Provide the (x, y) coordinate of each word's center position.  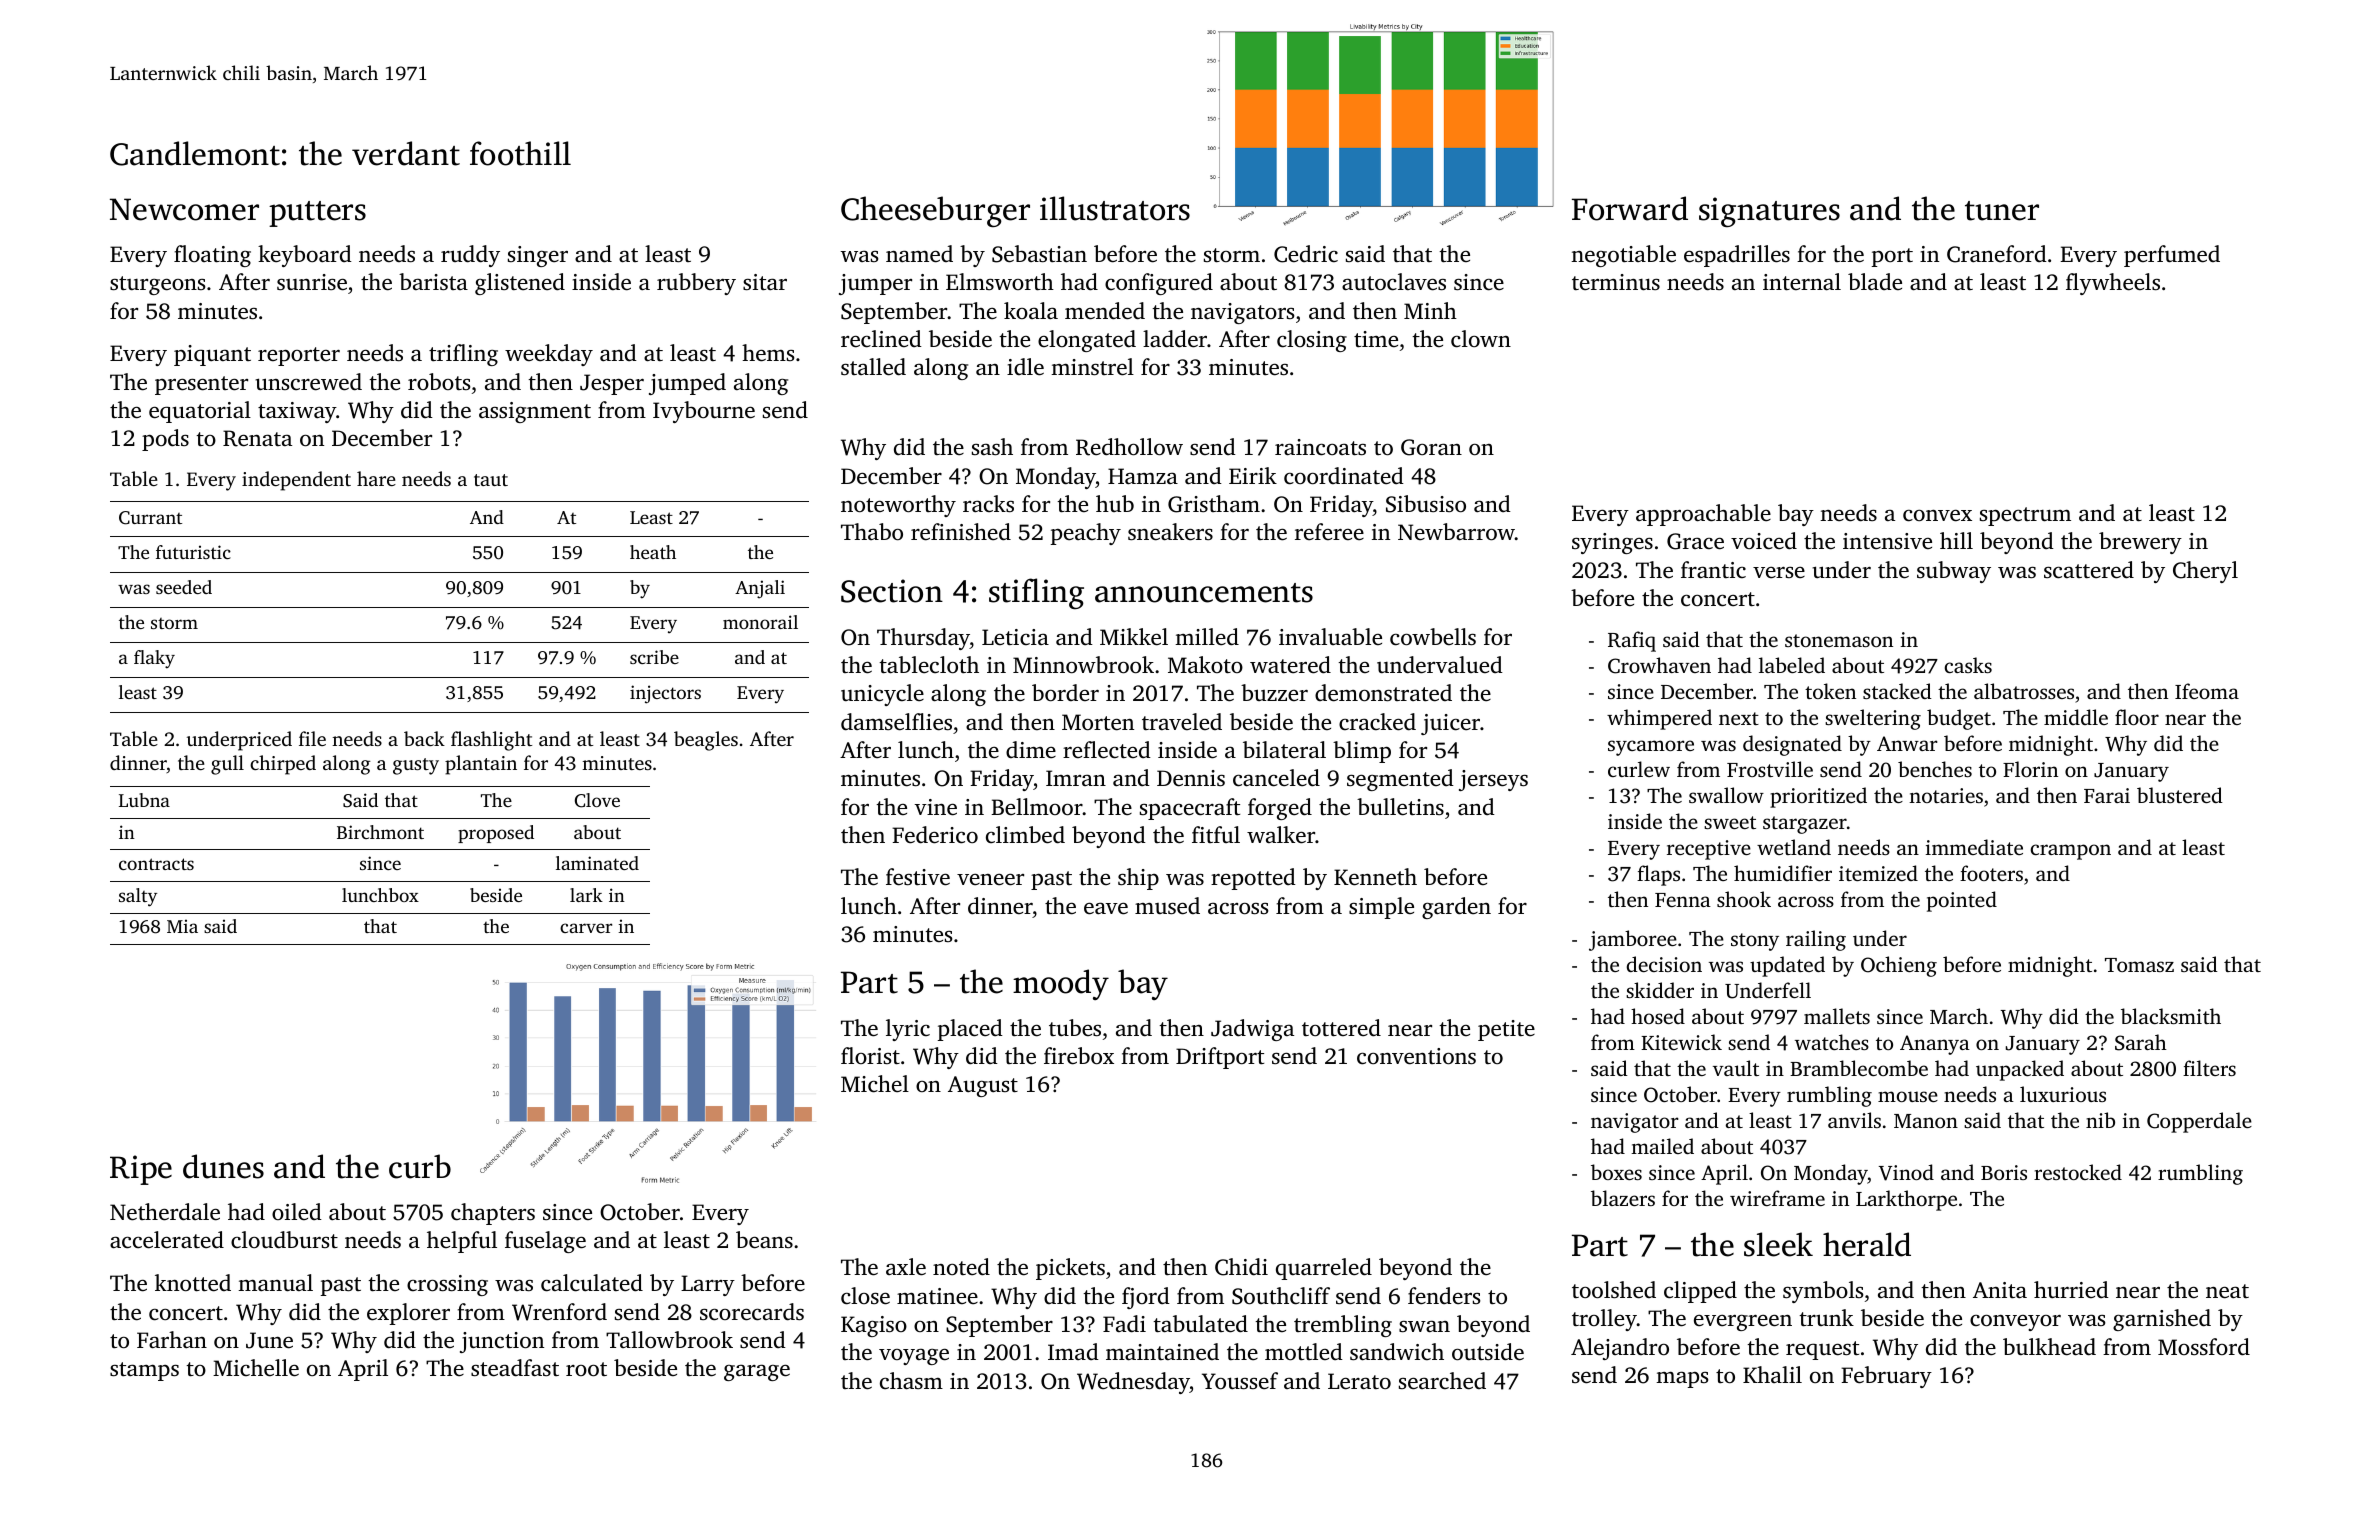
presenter (201, 385)
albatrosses (2024, 691)
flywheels (2113, 284)
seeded (184, 587)
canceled (1276, 778)
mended (1105, 311)
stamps (144, 1371)
